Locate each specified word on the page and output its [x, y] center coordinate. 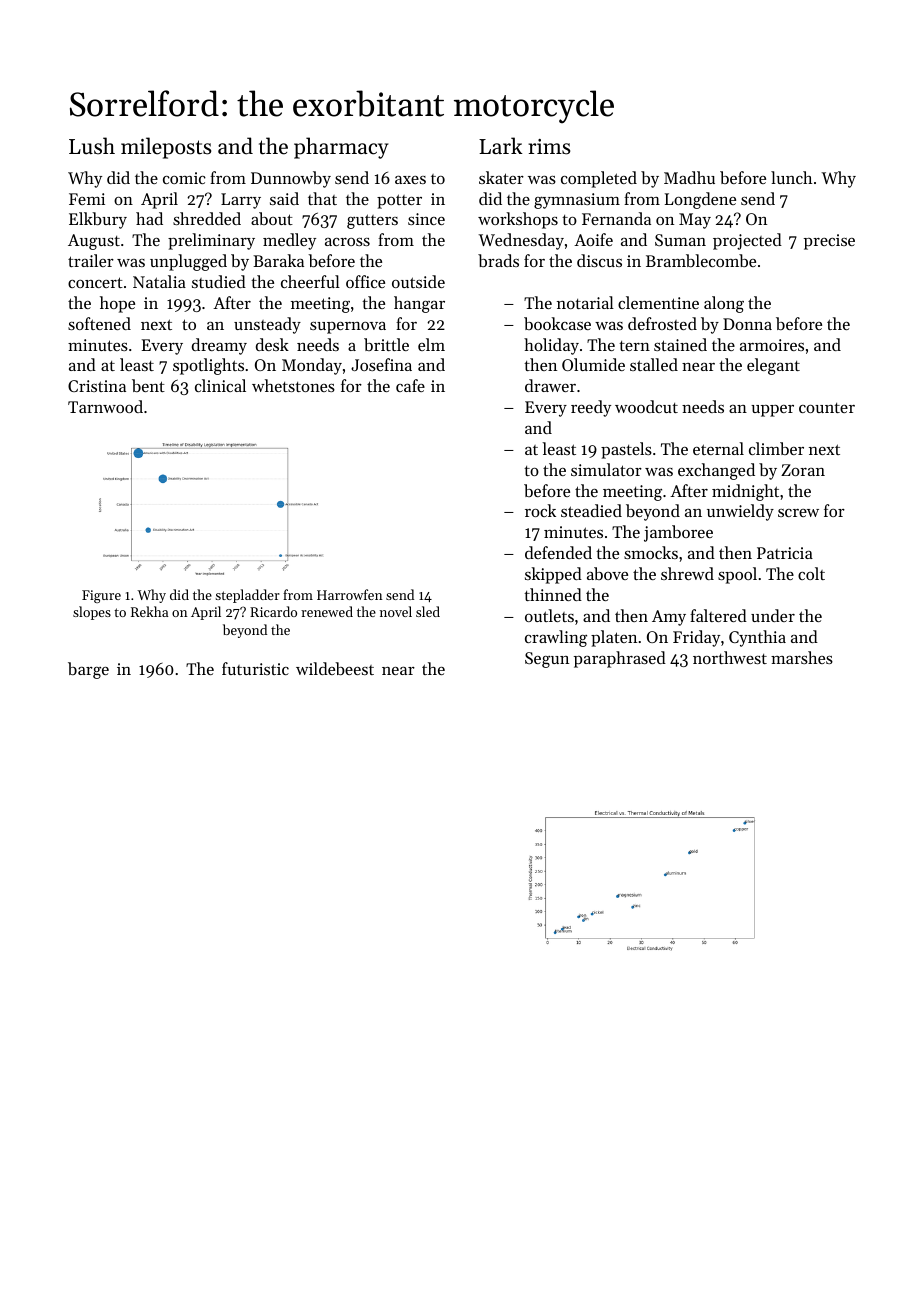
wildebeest [335, 668]
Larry [241, 201]
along [724, 304]
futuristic [255, 668]
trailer [91, 260]
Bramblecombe [701, 260]
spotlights [208, 366]
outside [418, 281]
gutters [372, 221]
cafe [410, 385]
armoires [772, 345]
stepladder [247, 596]
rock [540, 510]
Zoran [803, 470]
